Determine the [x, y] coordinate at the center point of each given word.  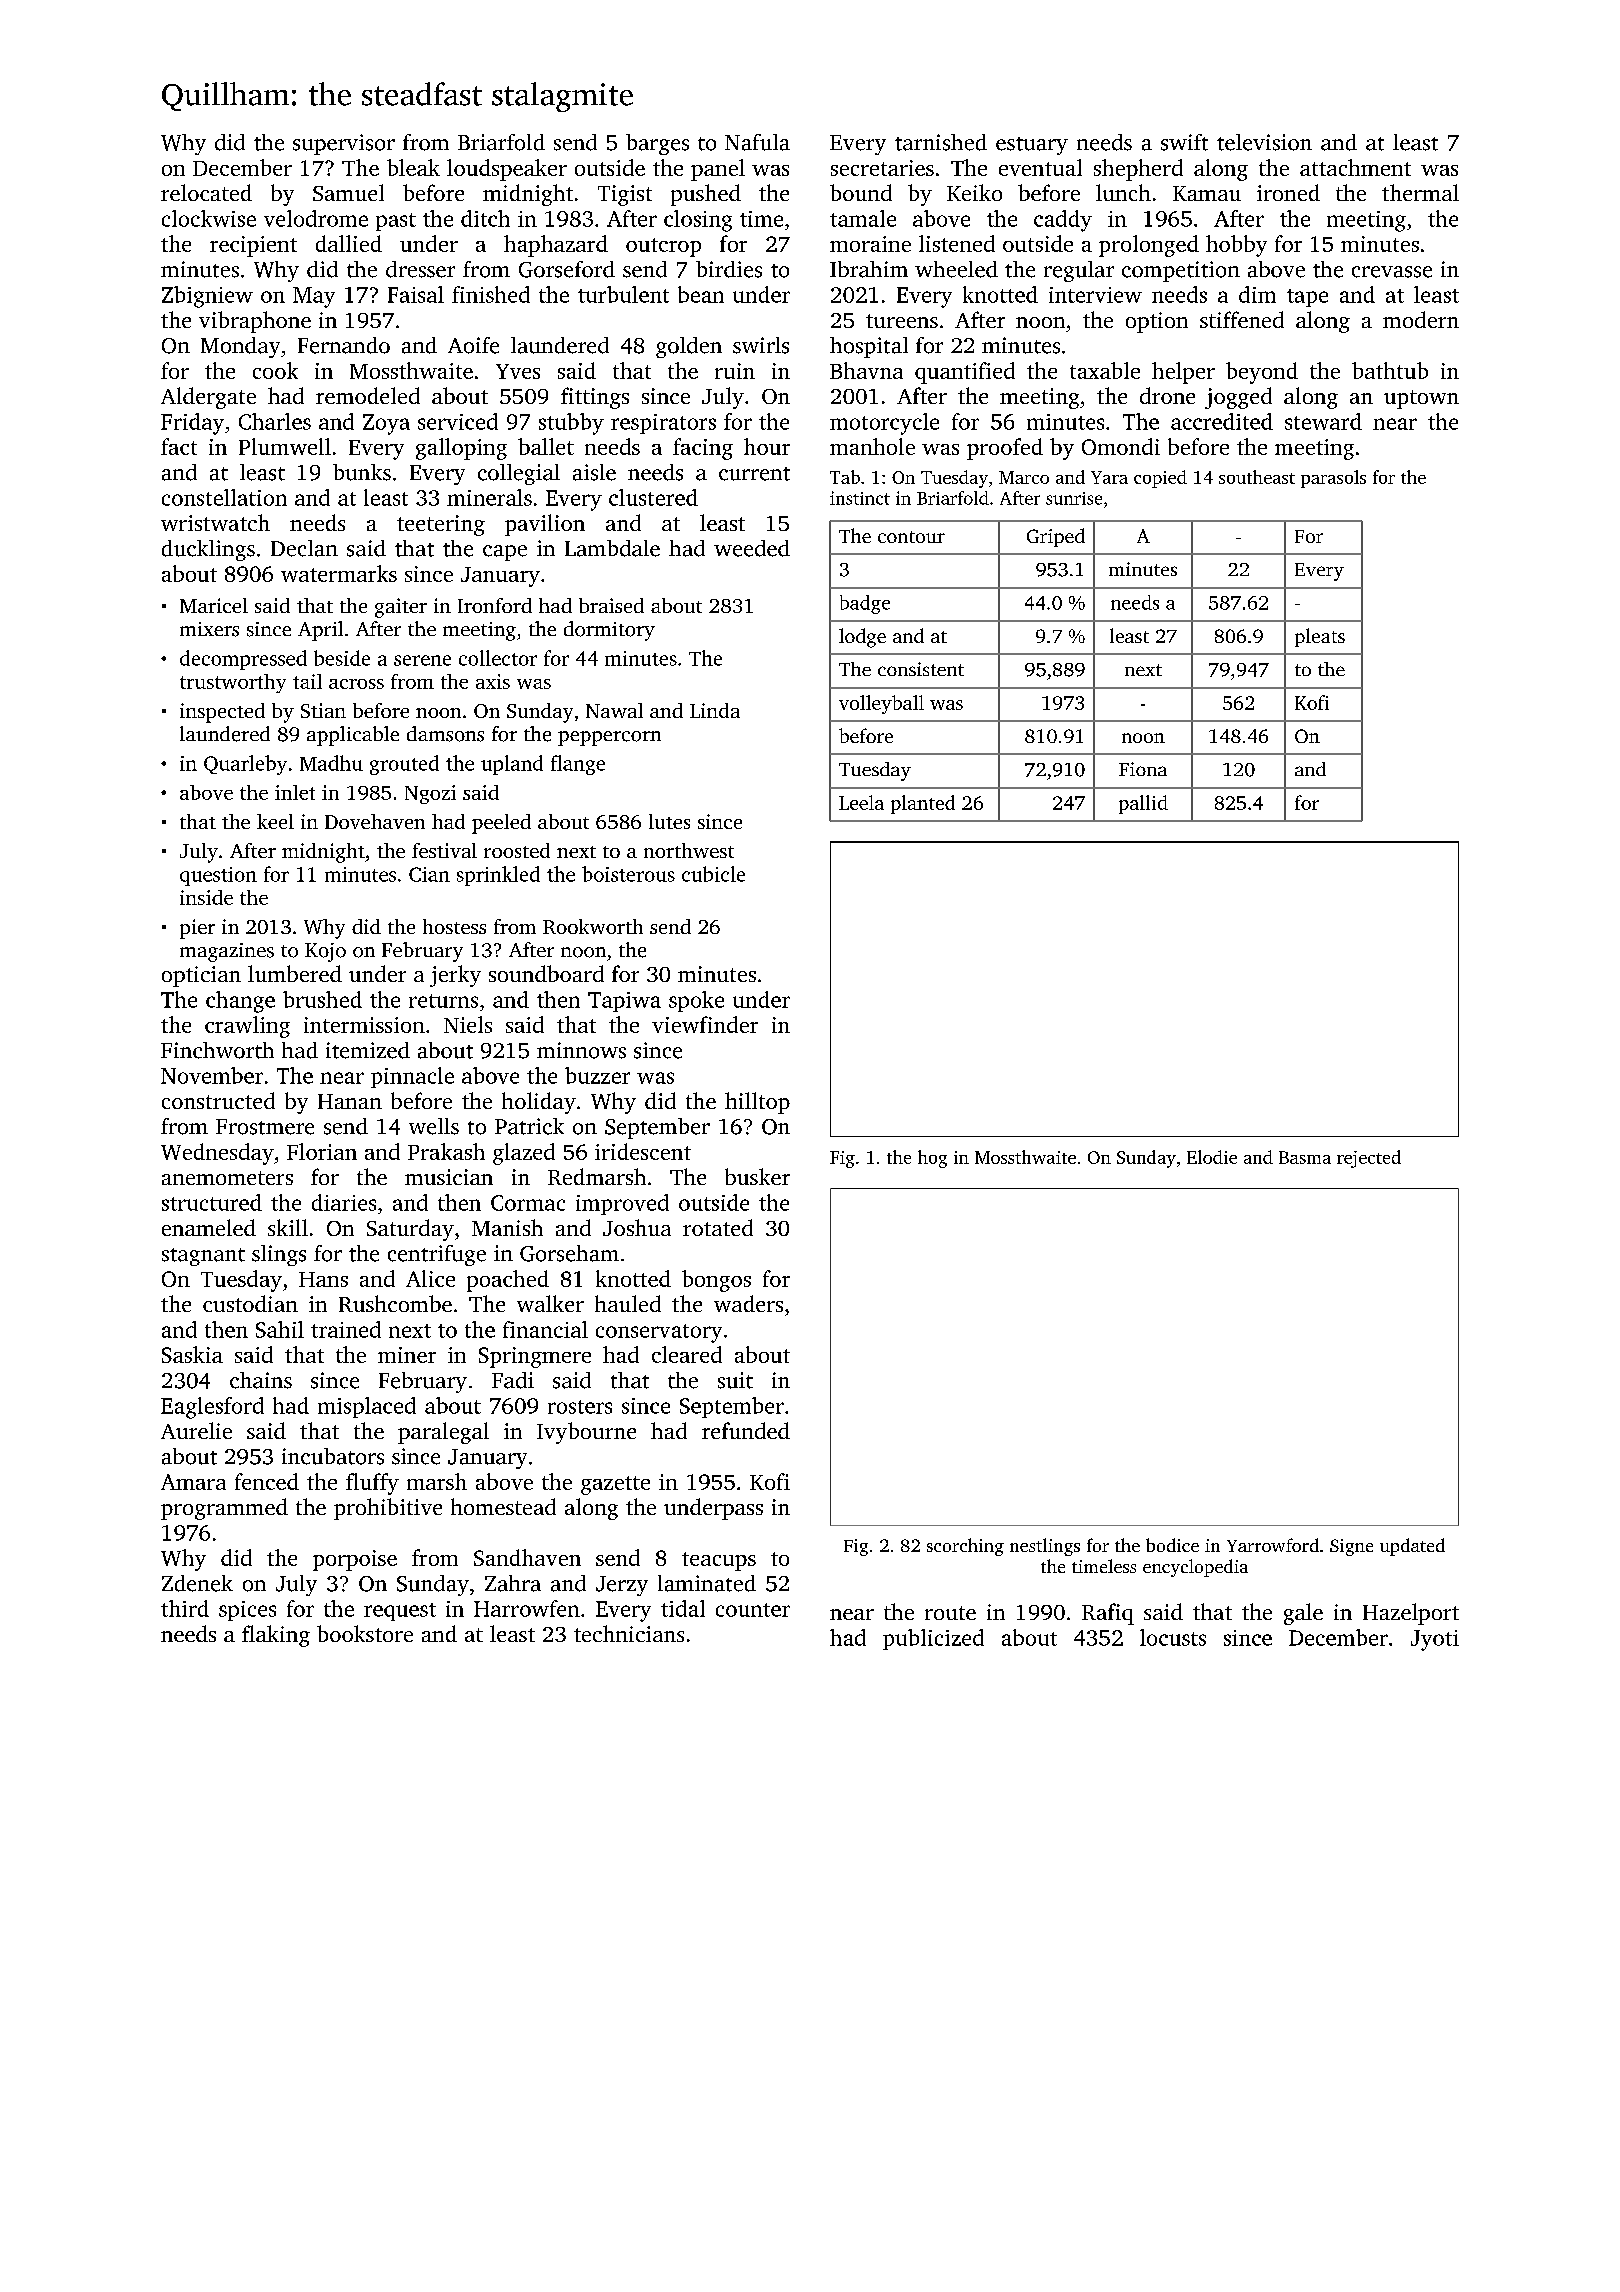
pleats [1320, 637]
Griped [1056, 537]
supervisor [344, 144]
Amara [193, 1482]
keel [275, 821]
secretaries [882, 168]
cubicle [713, 874]
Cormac [528, 1203]
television [1264, 142]
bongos [716, 1281]
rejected [1369, 1159]
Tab [845, 477]
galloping [461, 449]
